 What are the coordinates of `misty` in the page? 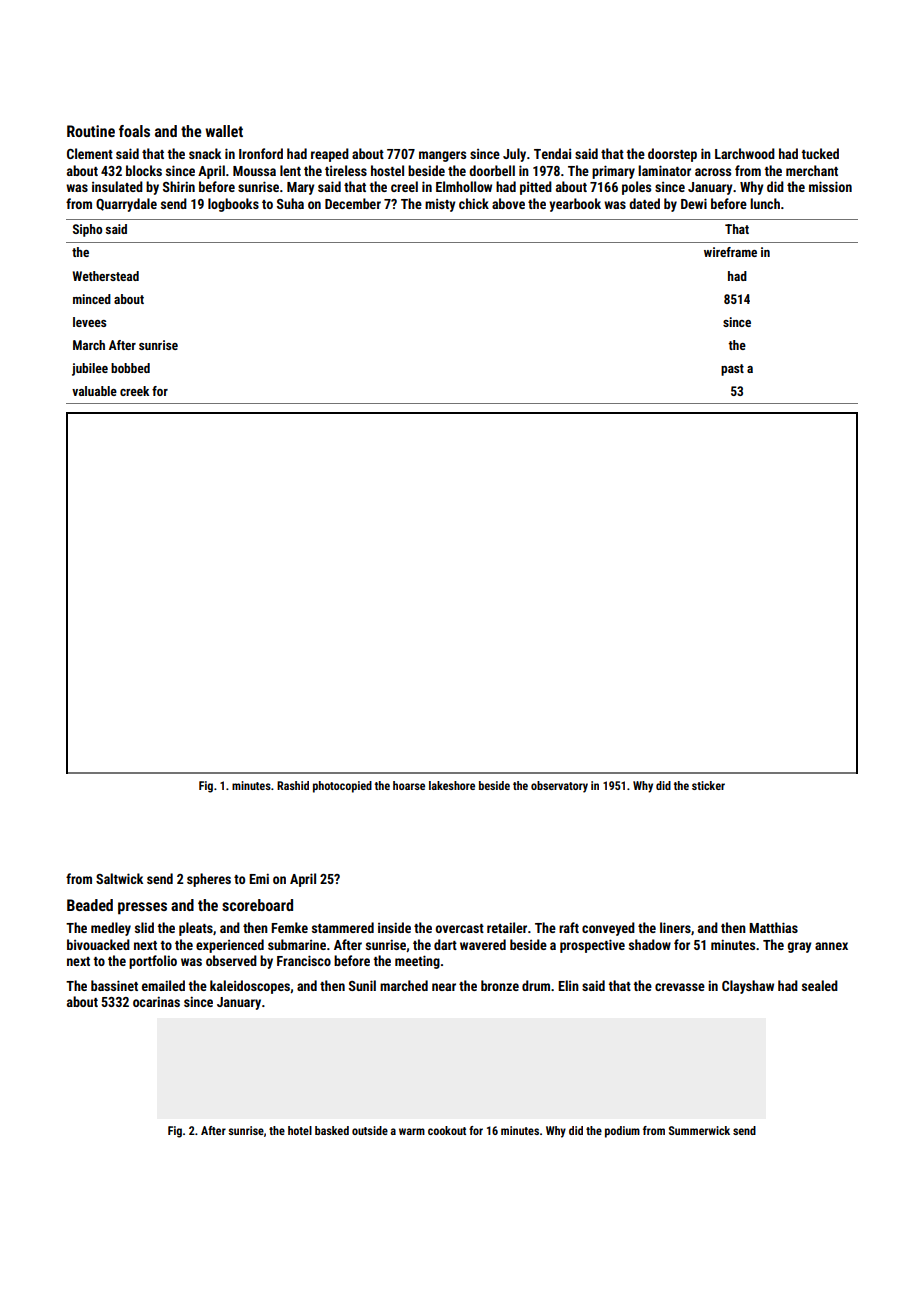 It's located at (440, 205).
